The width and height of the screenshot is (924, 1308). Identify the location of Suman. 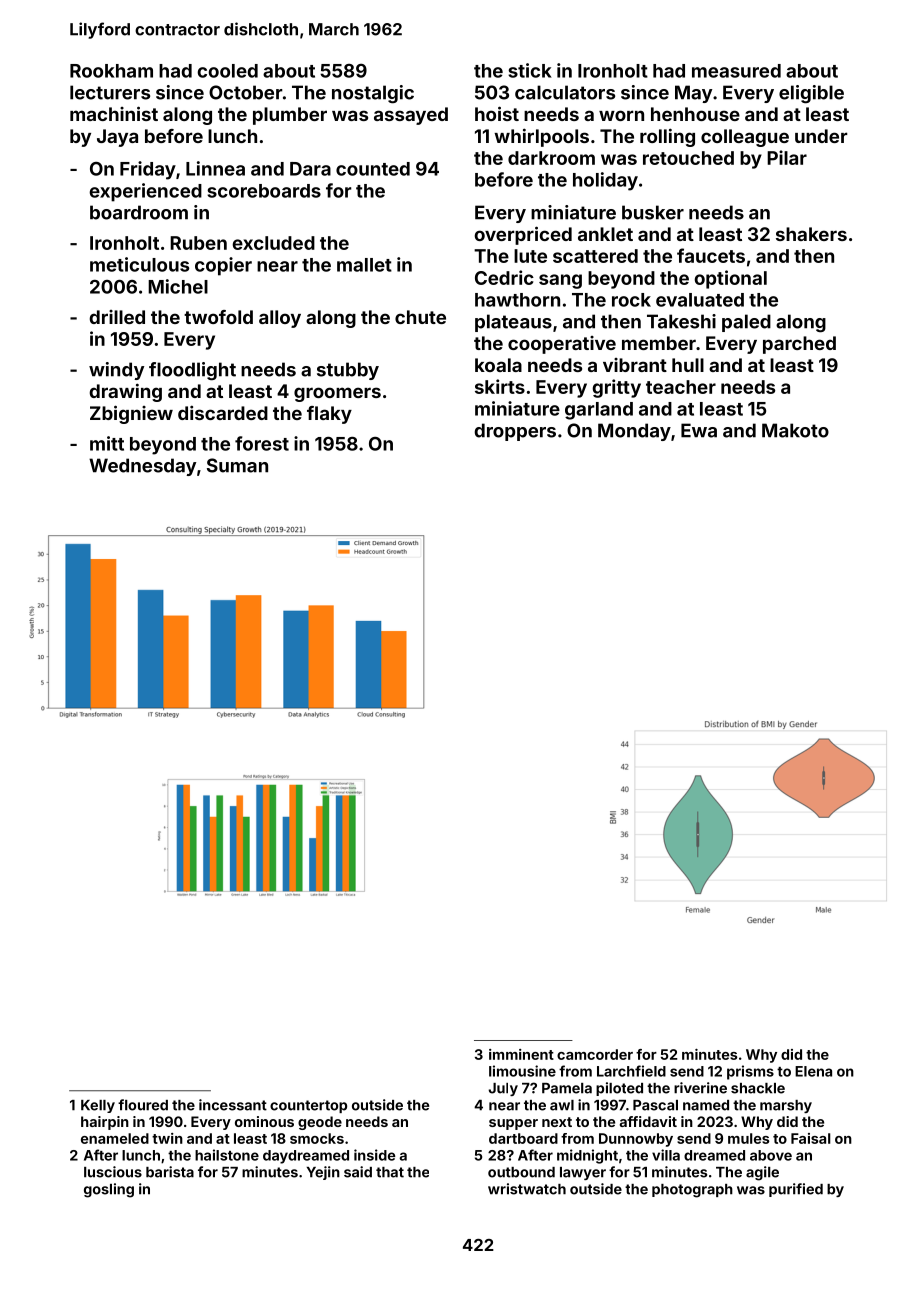
(237, 465).
